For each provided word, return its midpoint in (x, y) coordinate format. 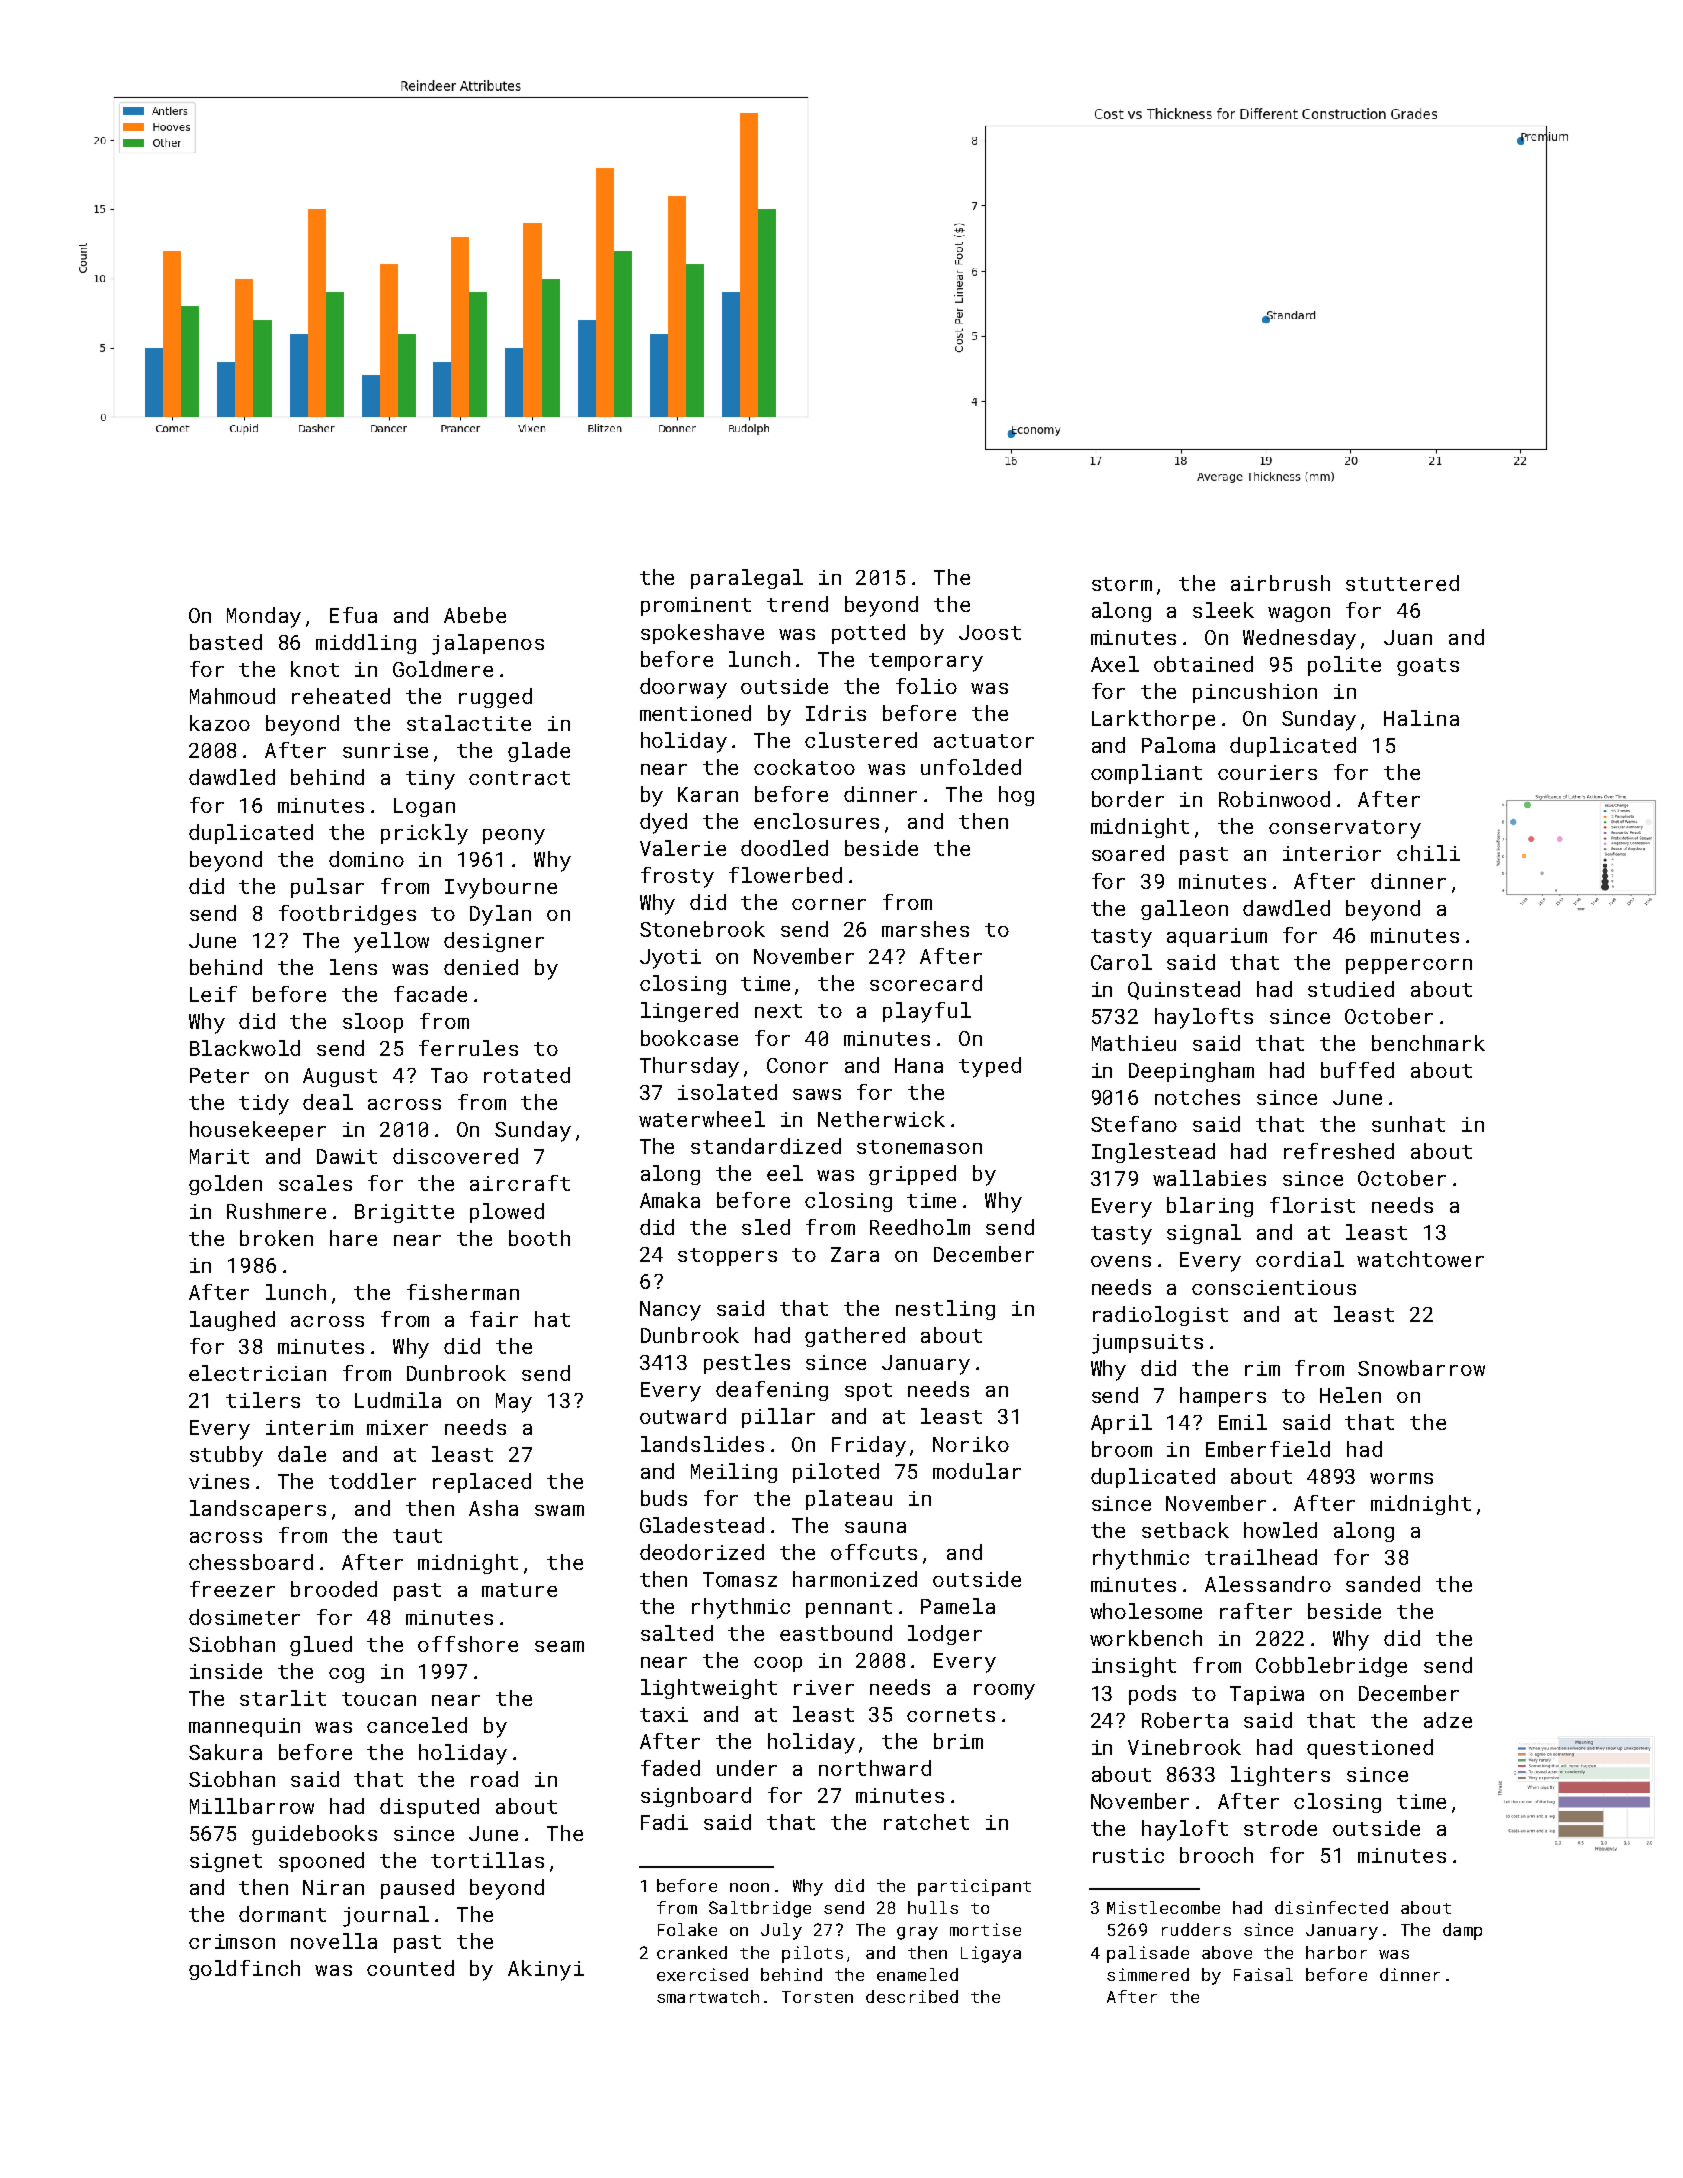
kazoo (220, 723)
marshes (925, 929)
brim (958, 1741)
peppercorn (1409, 966)
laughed (232, 1321)
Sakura (225, 1752)
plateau (849, 1500)
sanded (1383, 1584)
